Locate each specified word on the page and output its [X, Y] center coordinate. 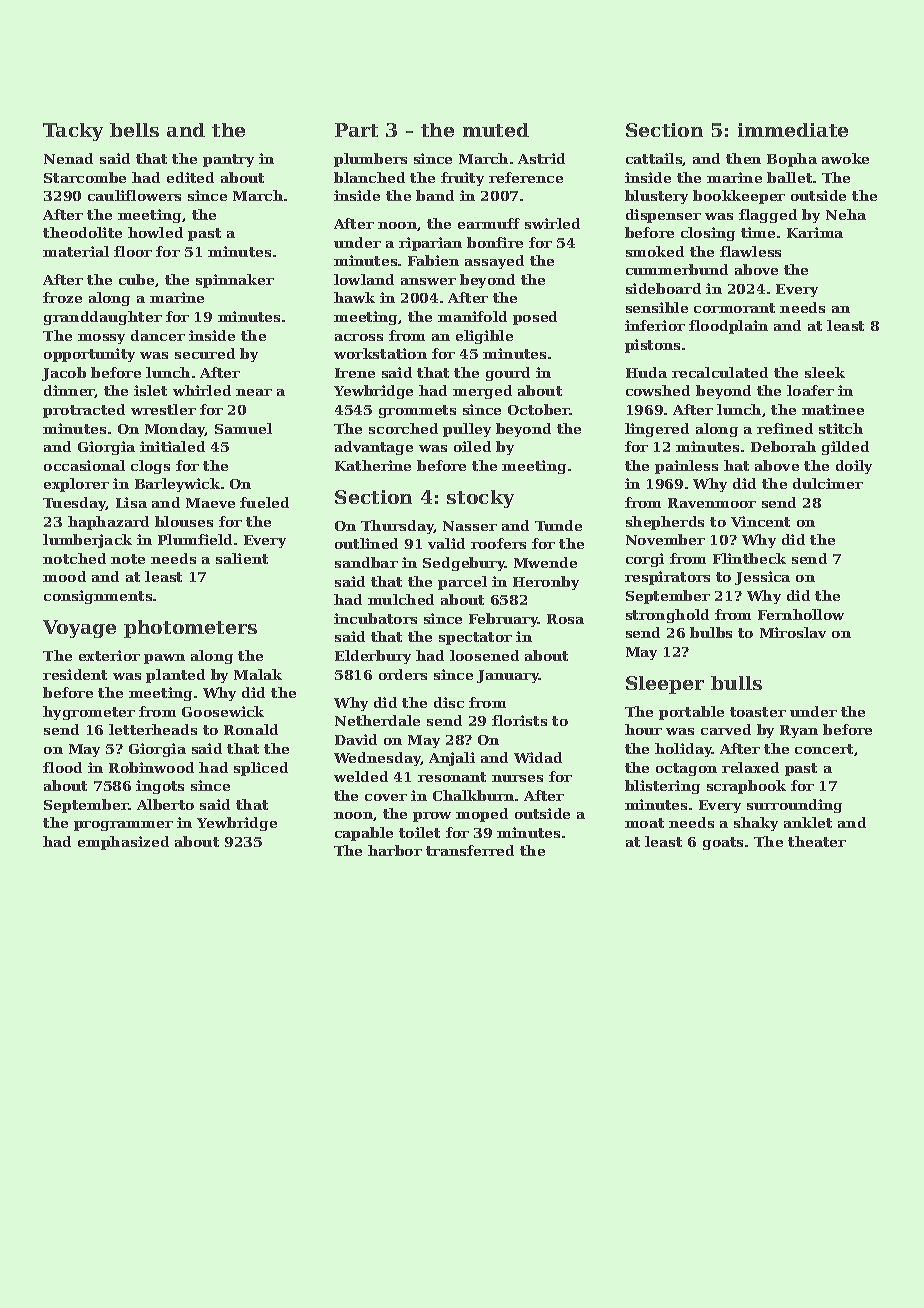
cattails [654, 159]
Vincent [760, 521]
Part [356, 130]
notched [74, 558]
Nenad [68, 158]
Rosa [565, 619]
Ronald [251, 729]
